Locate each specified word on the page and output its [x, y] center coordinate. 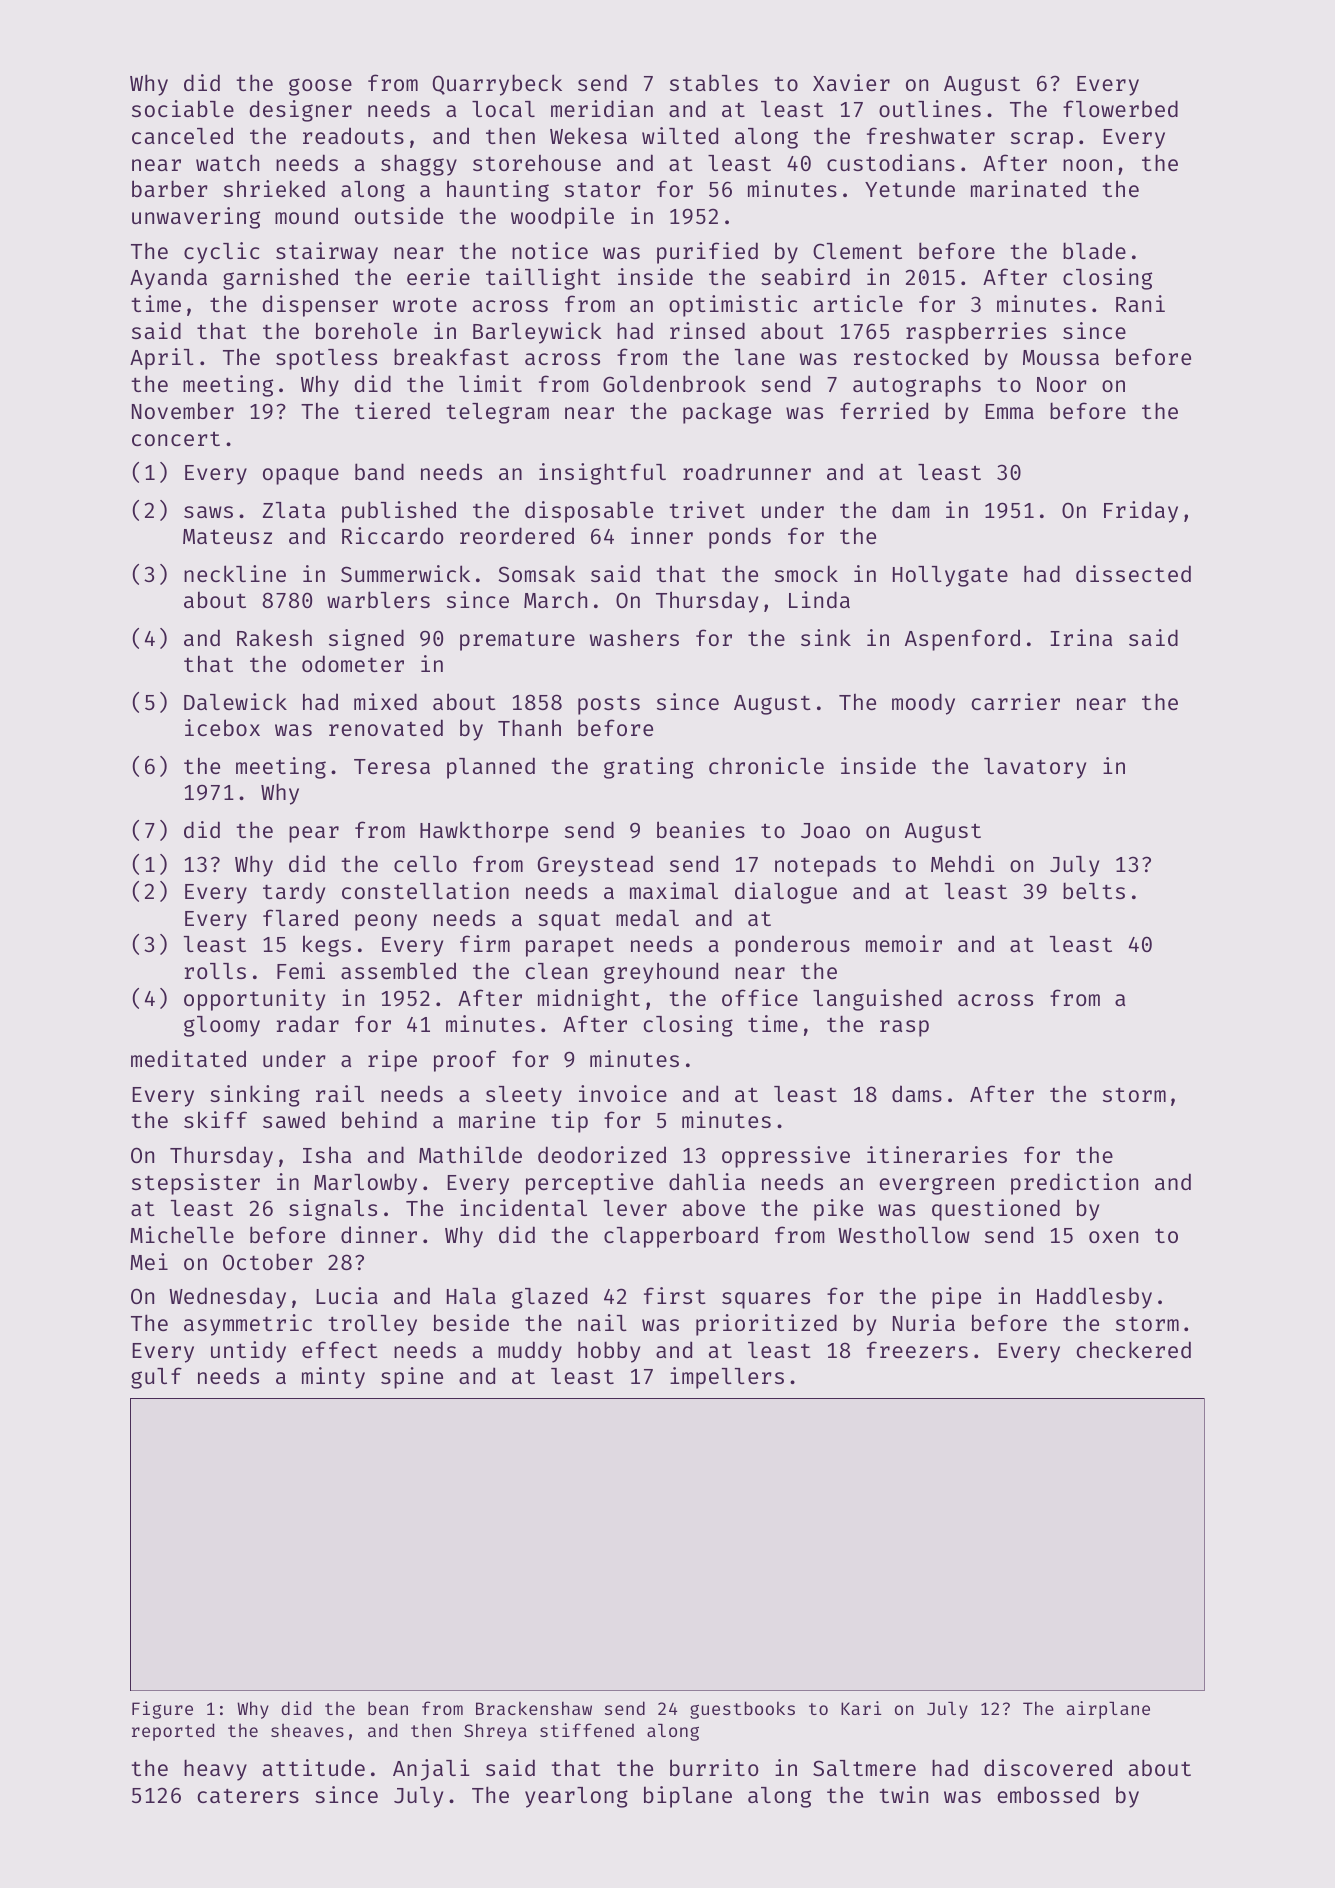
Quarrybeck [497, 85]
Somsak [536, 573]
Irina [1081, 637]
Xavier [851, 82]
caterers [248, 1795]
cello [425, 864]
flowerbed [1120, 108]
